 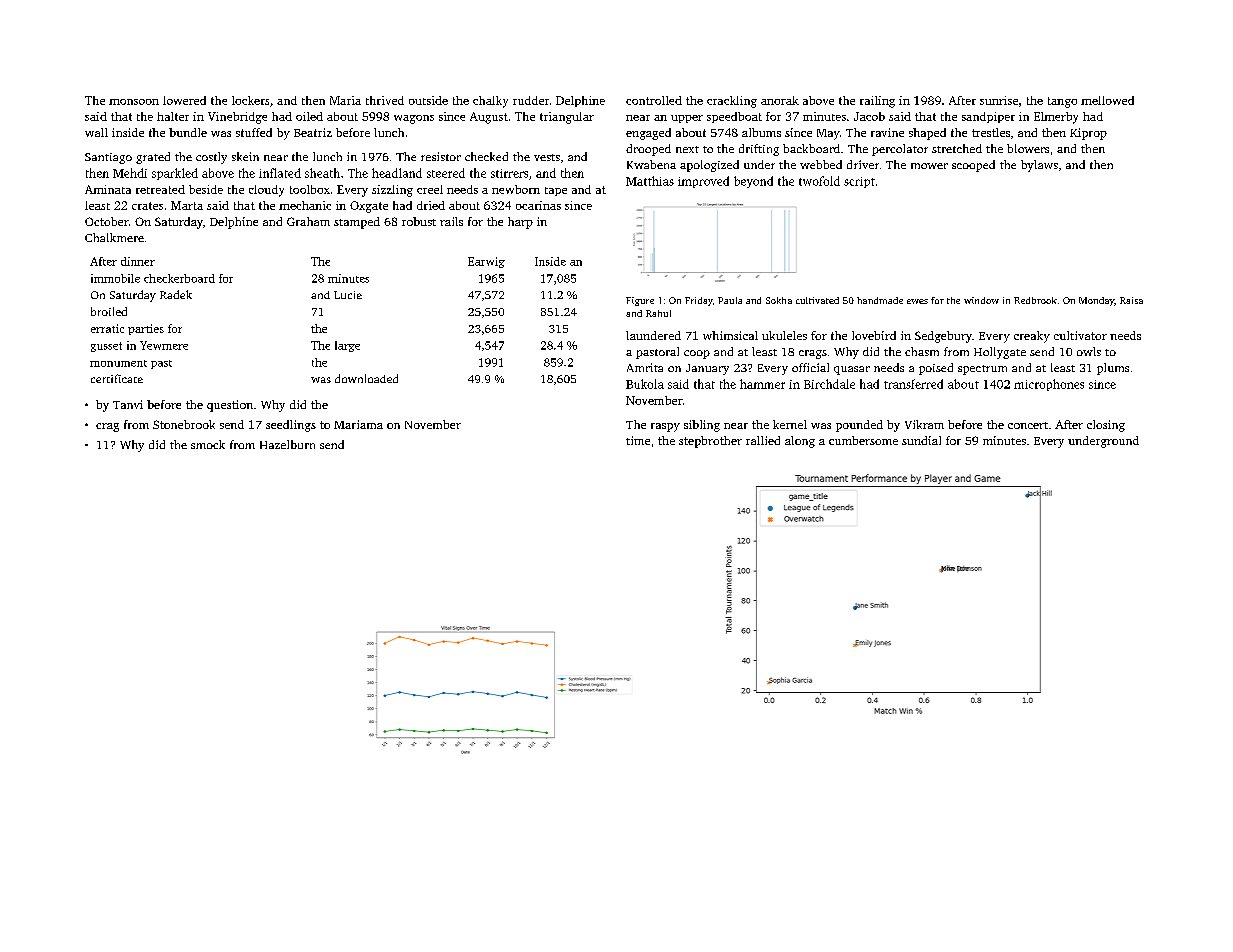 What do you see at coordinates (1131, 300) in the screenshot?
I see `Raisa` at bounding box center [1131, 300].
